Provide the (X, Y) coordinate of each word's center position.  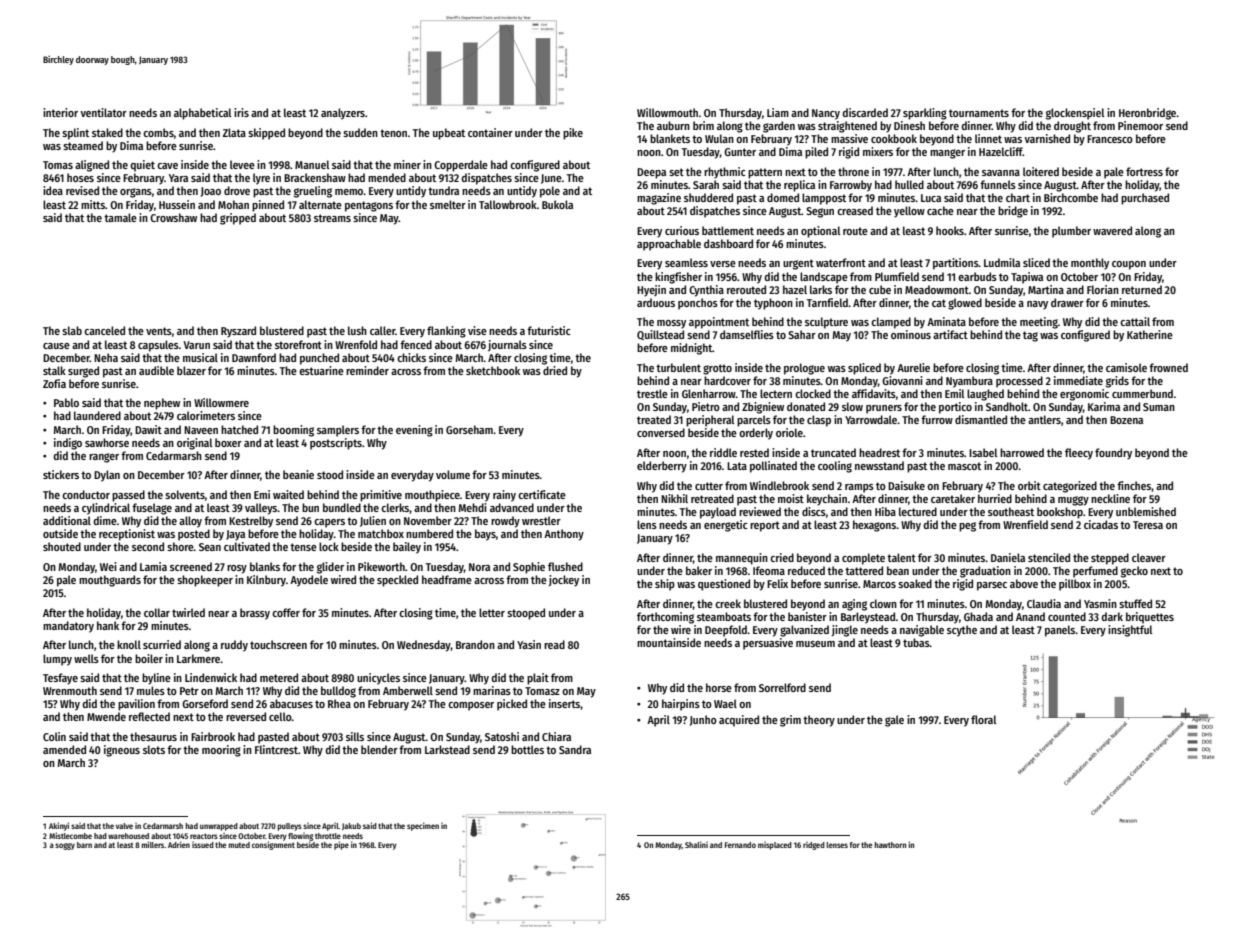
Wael (725, 703)
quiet (142, 166)
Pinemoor (1140, 125)
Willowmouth (667, 112)
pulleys (290, 827)
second (148, 546)
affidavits (874, 393)
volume (453, 474)
